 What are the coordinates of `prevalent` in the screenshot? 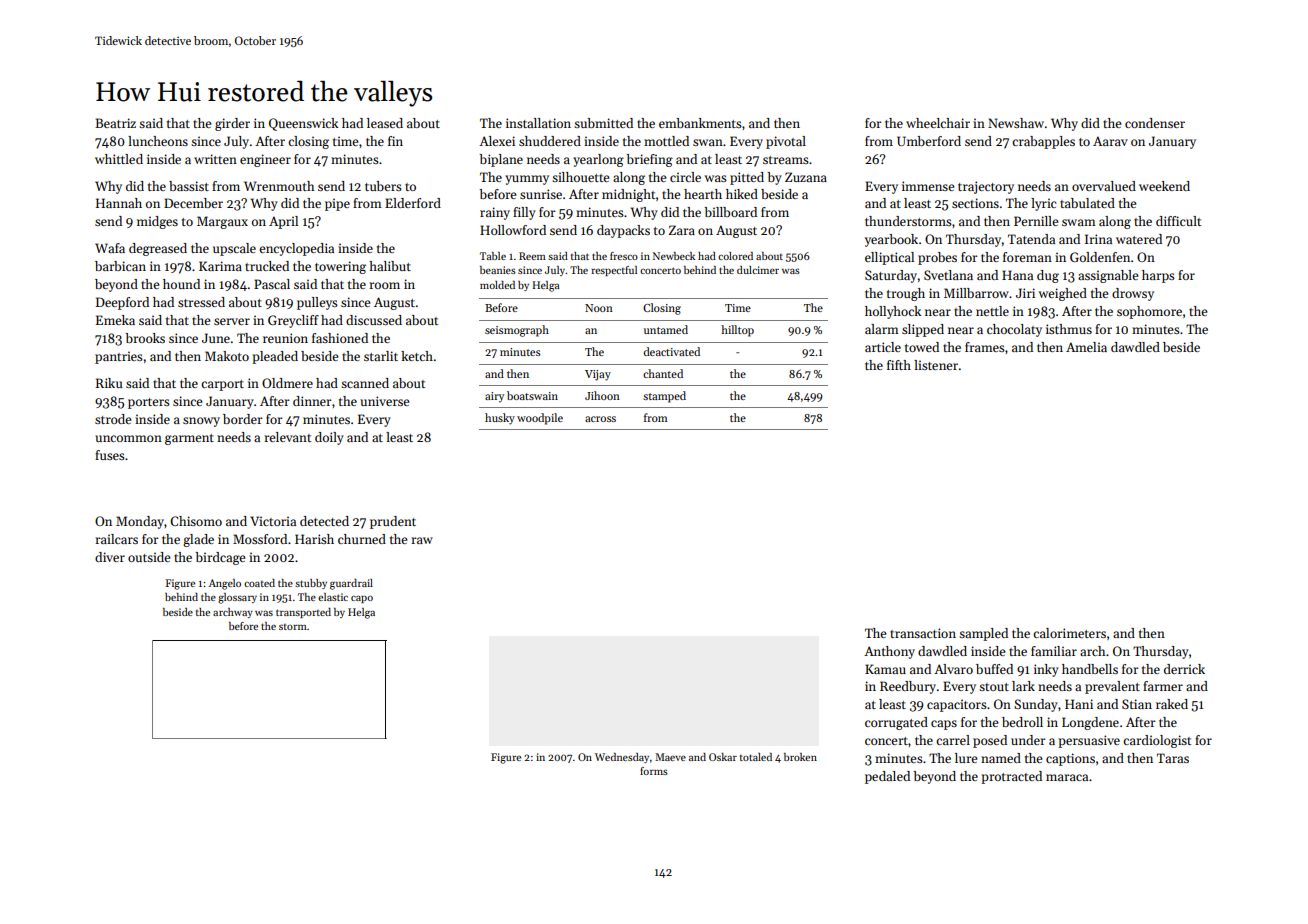 It's located at (1112, 687).
